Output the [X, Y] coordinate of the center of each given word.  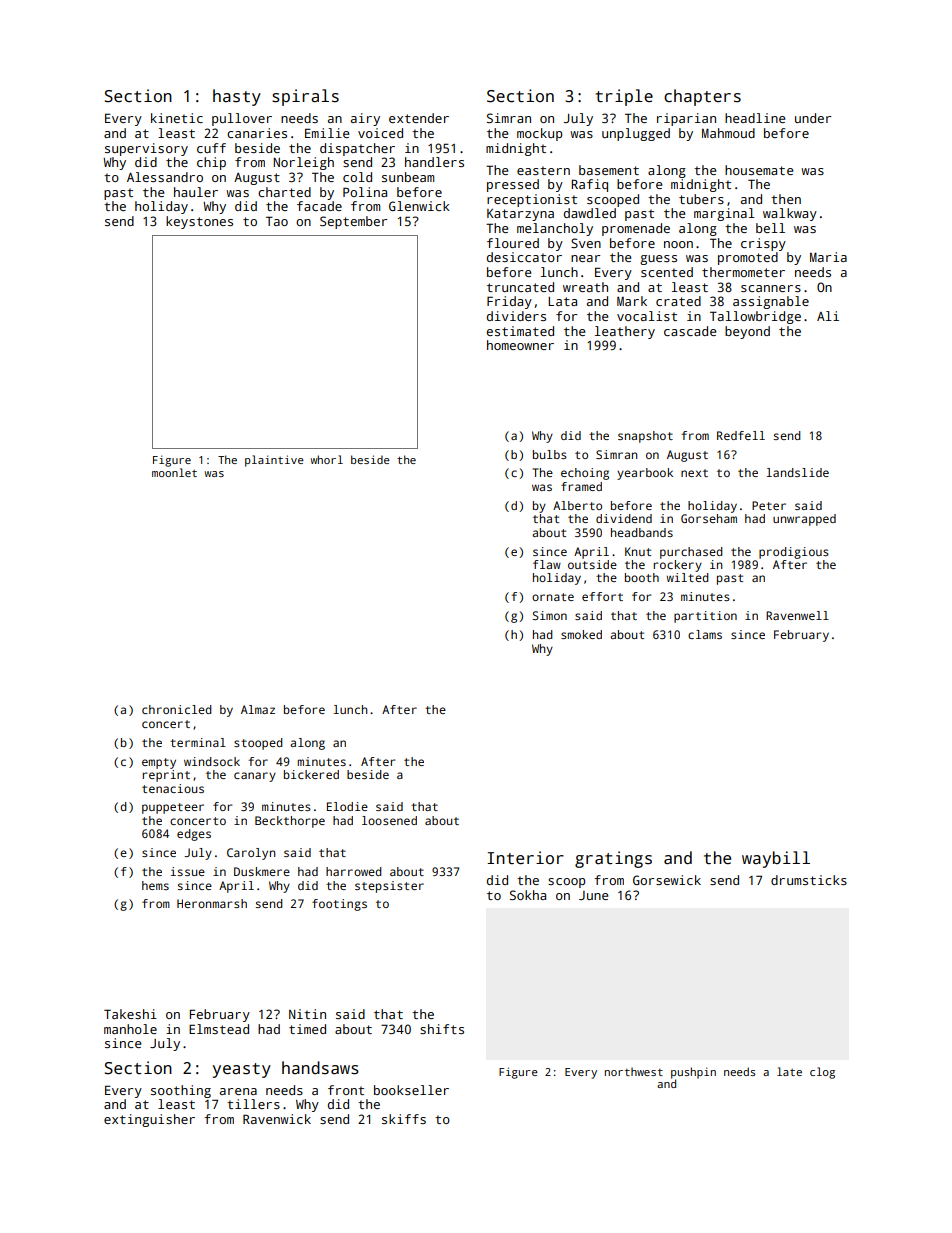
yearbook [645, 474]
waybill [776, 859]
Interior [525, 857]
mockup [540, 134]
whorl [326, 459]
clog [822, 1073]
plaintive [274, 461]
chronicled [177, 709]
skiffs [404, 1119]
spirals [305, 97]
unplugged [636, 134]
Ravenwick [277, 1119]
